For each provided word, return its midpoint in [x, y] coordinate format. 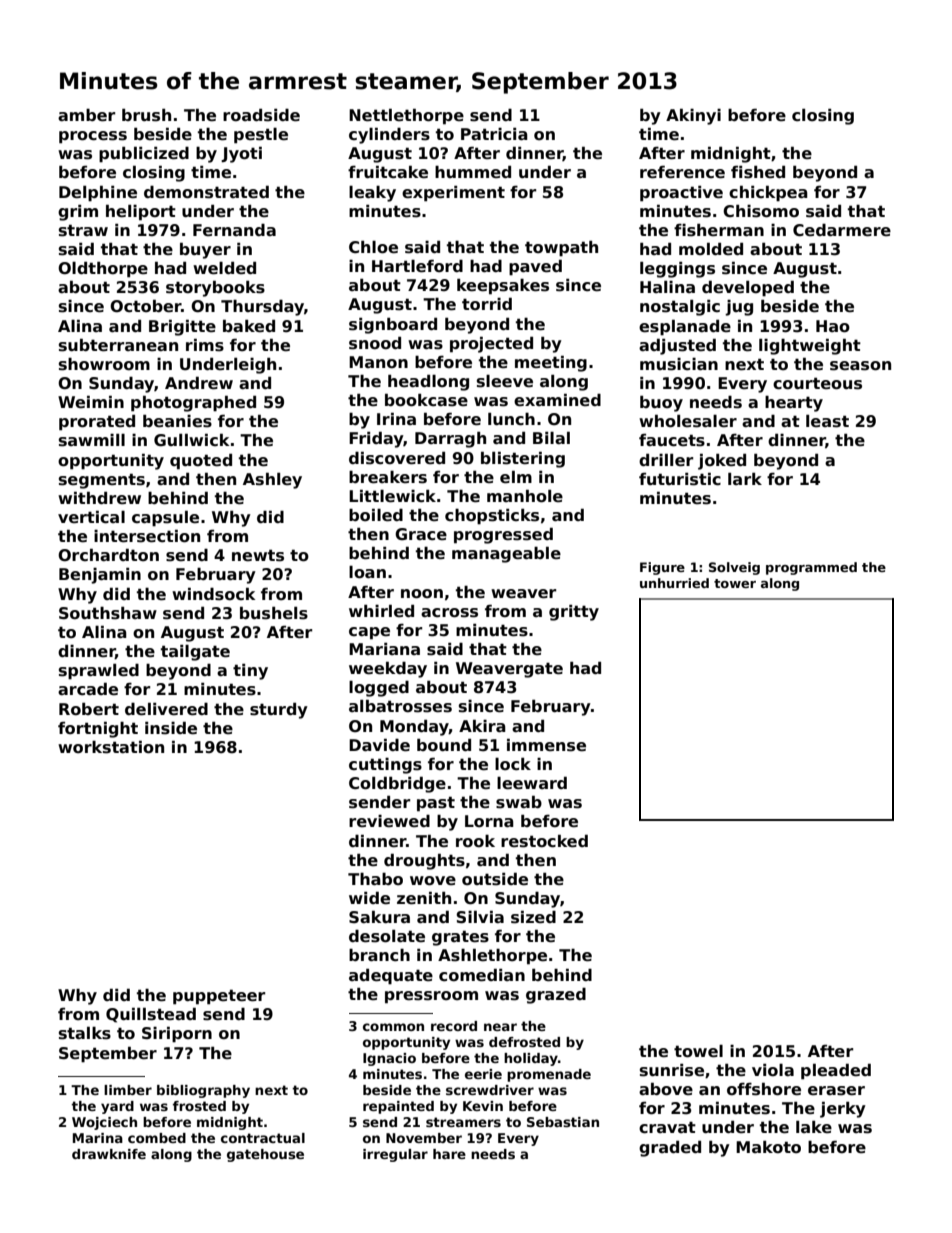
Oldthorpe [103, 269]
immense [546, 745]
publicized [144, 154]
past [436, 804]
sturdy [279, 710]
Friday [376, 439]
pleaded [836, 1071]
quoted [201, 461]
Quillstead [151, 1015]
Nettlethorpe [406, 116]
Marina [98, 1138]
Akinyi [693, 116]
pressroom [431, 997]
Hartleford [417, 266]
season [860, 366]
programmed [811, 568]
